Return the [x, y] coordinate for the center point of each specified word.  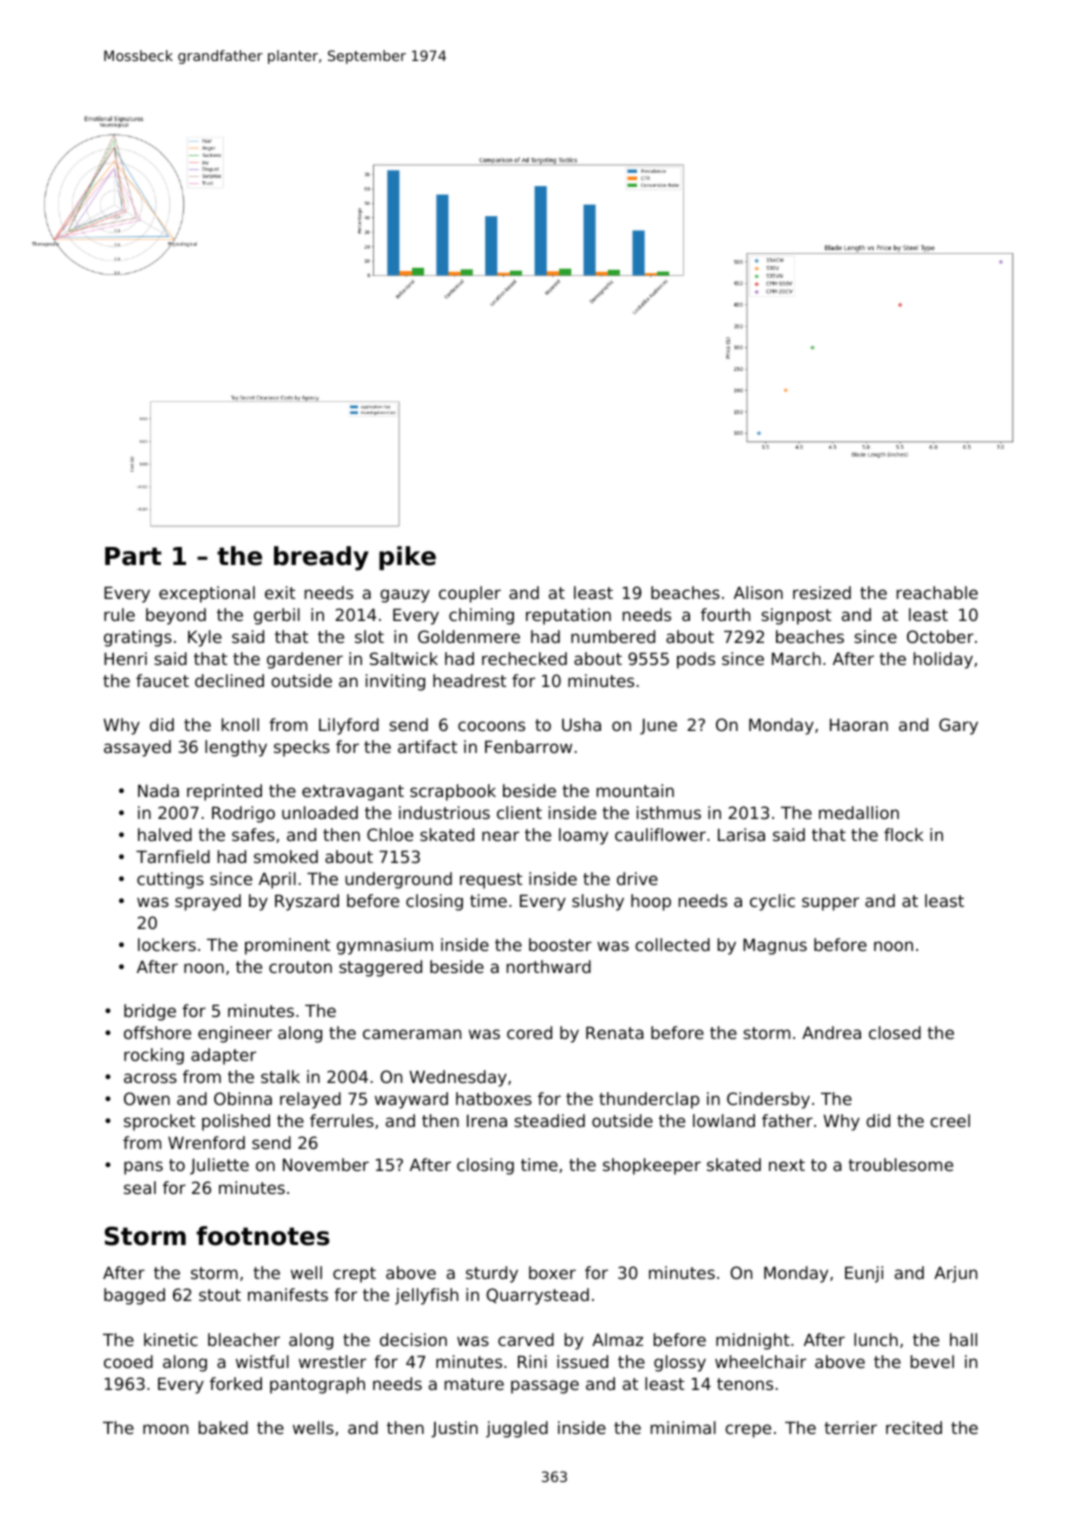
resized [822, 592]
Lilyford [349, 726]
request [491, 881]
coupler [470, 594]
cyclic [772, 902]
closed [895, 1032]
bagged [134, 1296]
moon [165, 1429]
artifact [427, 746]
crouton [300, 967]
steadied [549, 1120]
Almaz [617, 1339]
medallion [859, 812]
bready [321, 558]
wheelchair [760, 1361]
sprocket [159, 1122]
